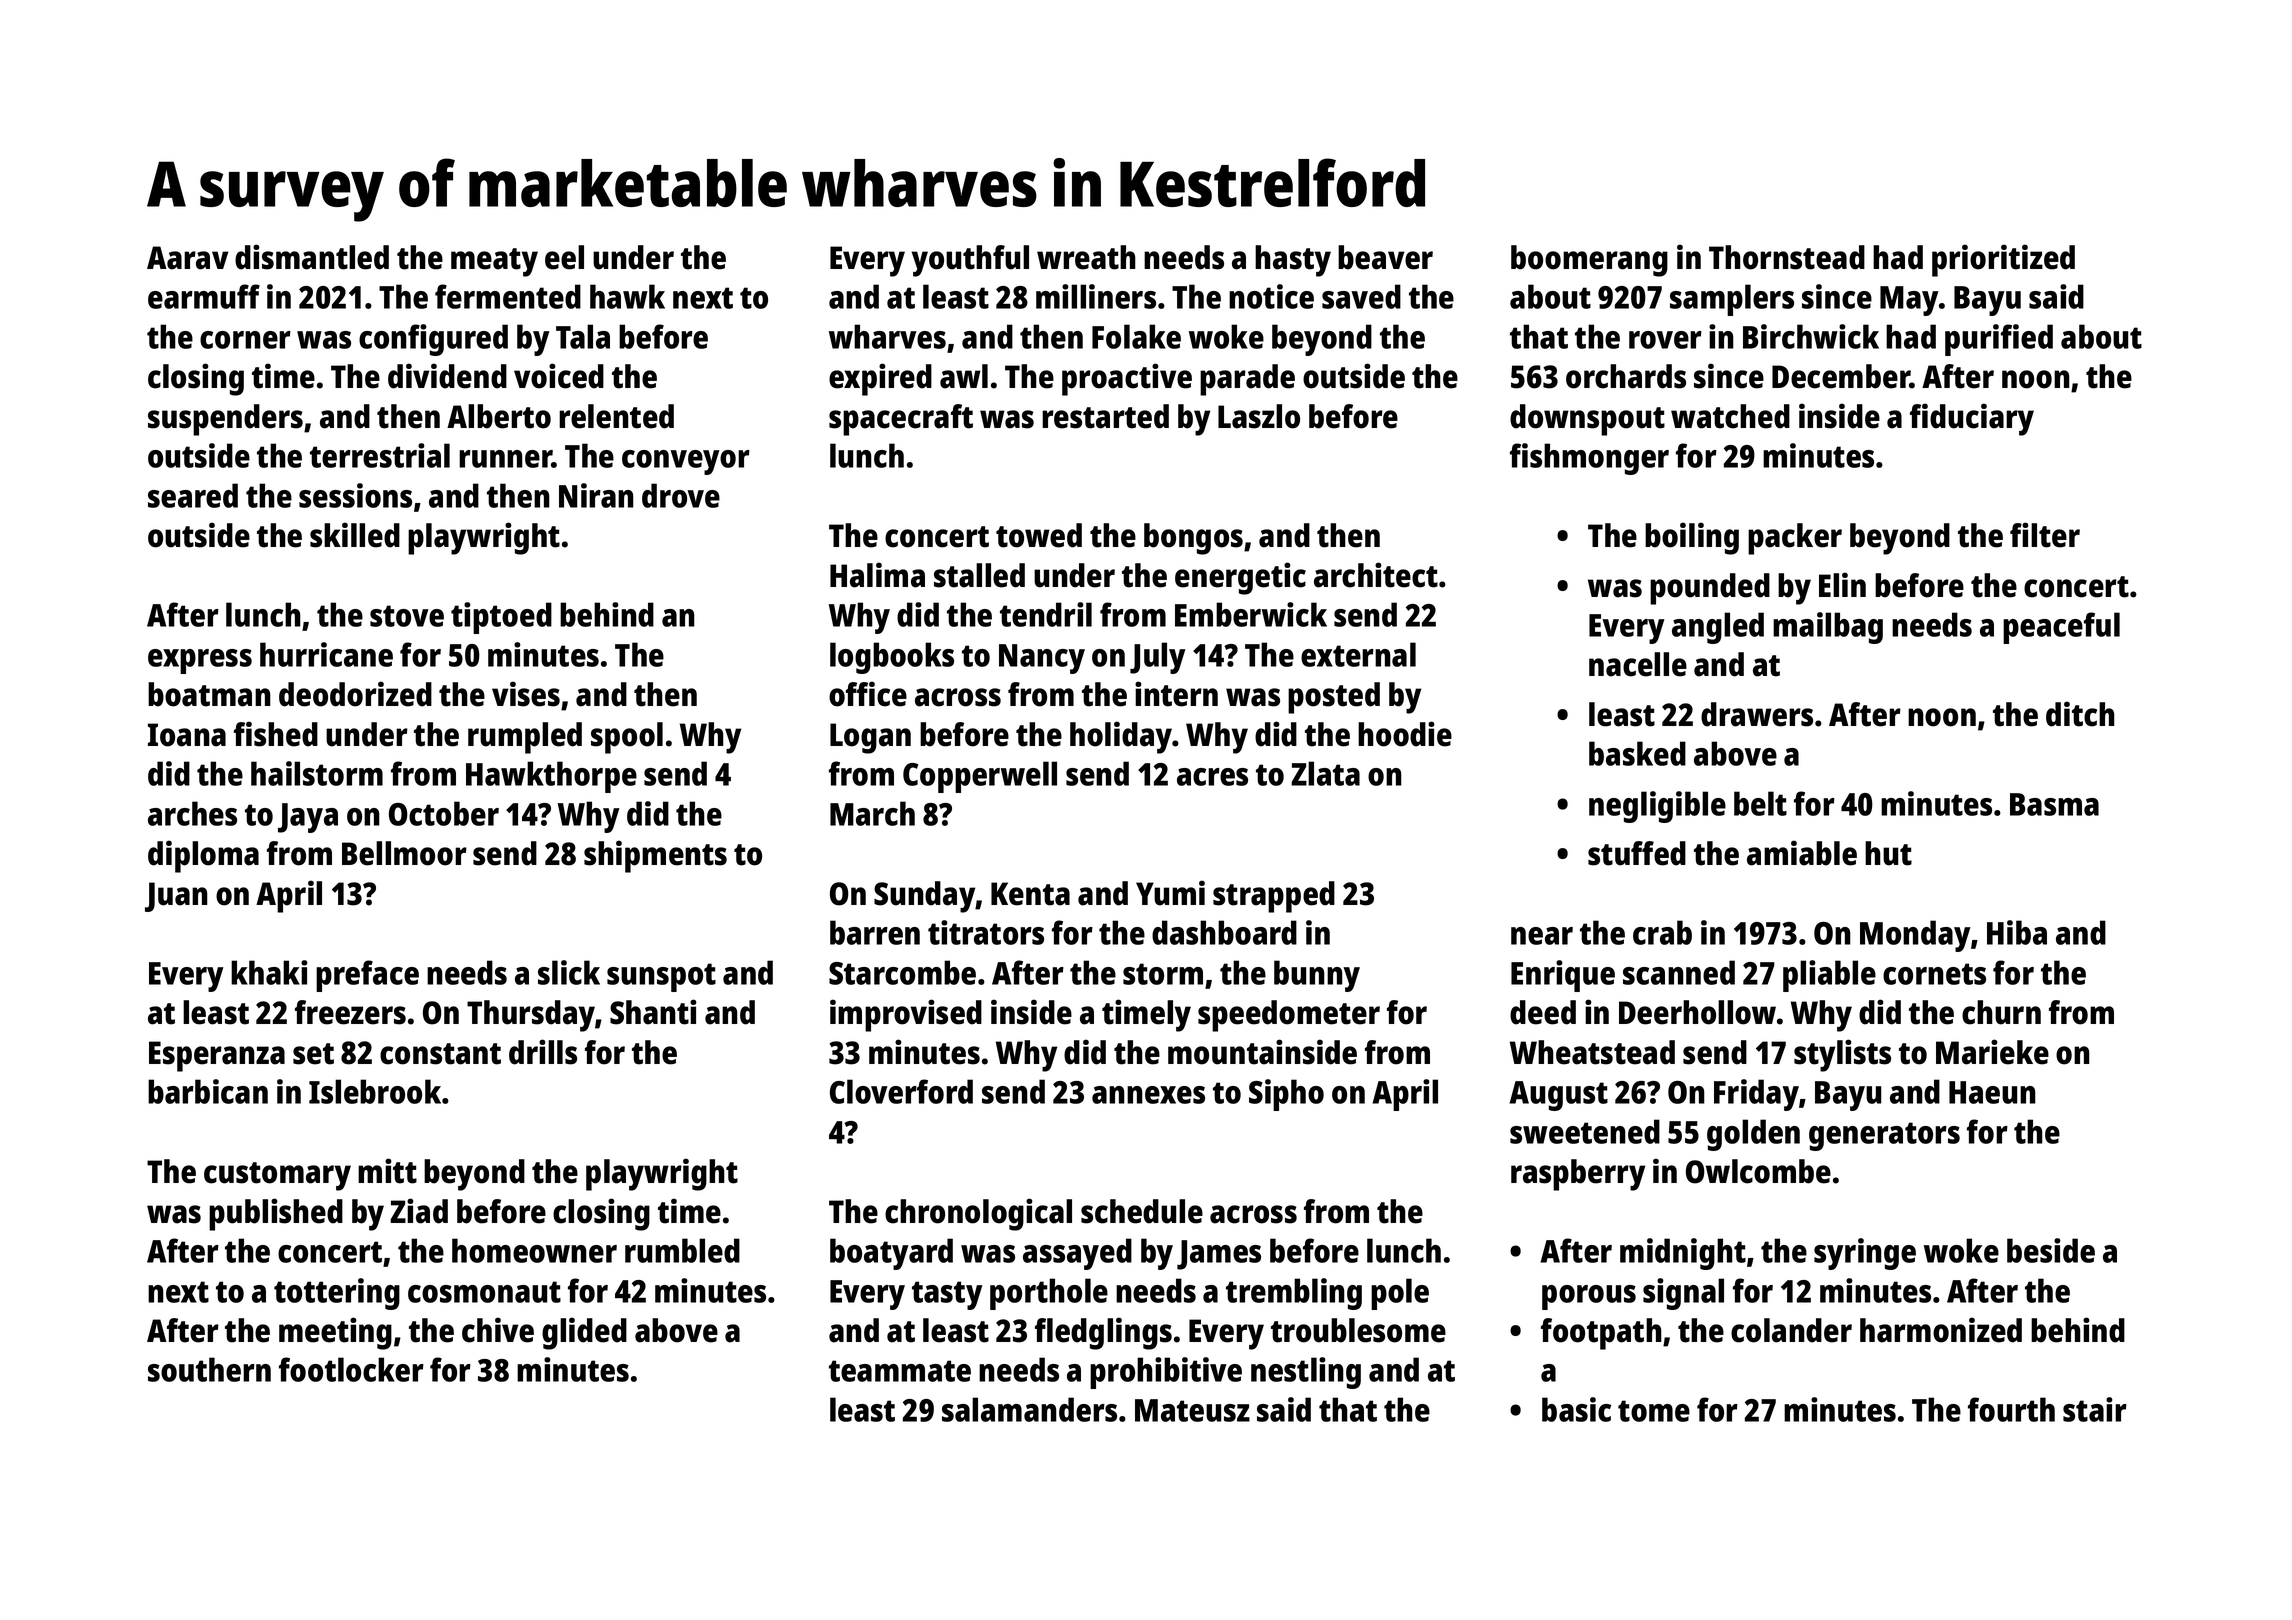 This screenshot has width=2292, height=1620. What do you see at coordinates (1029, 1409) in the screenshot?
I see `salamanders` at bounding box center [1029, 1409].
